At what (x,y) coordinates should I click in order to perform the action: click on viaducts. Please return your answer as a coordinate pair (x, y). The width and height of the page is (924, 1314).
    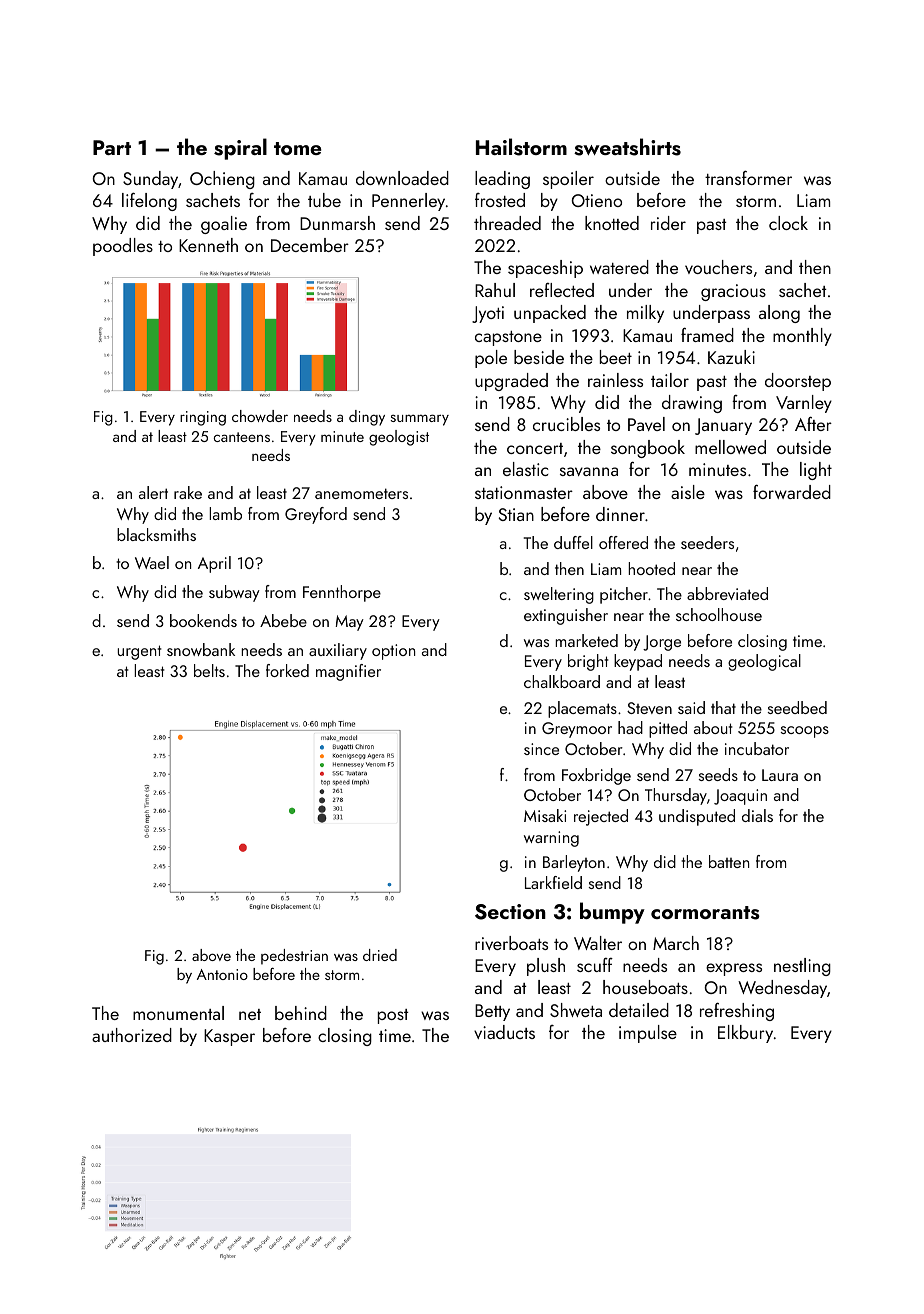
    Looking at the image, I should click on (504, 1032).
